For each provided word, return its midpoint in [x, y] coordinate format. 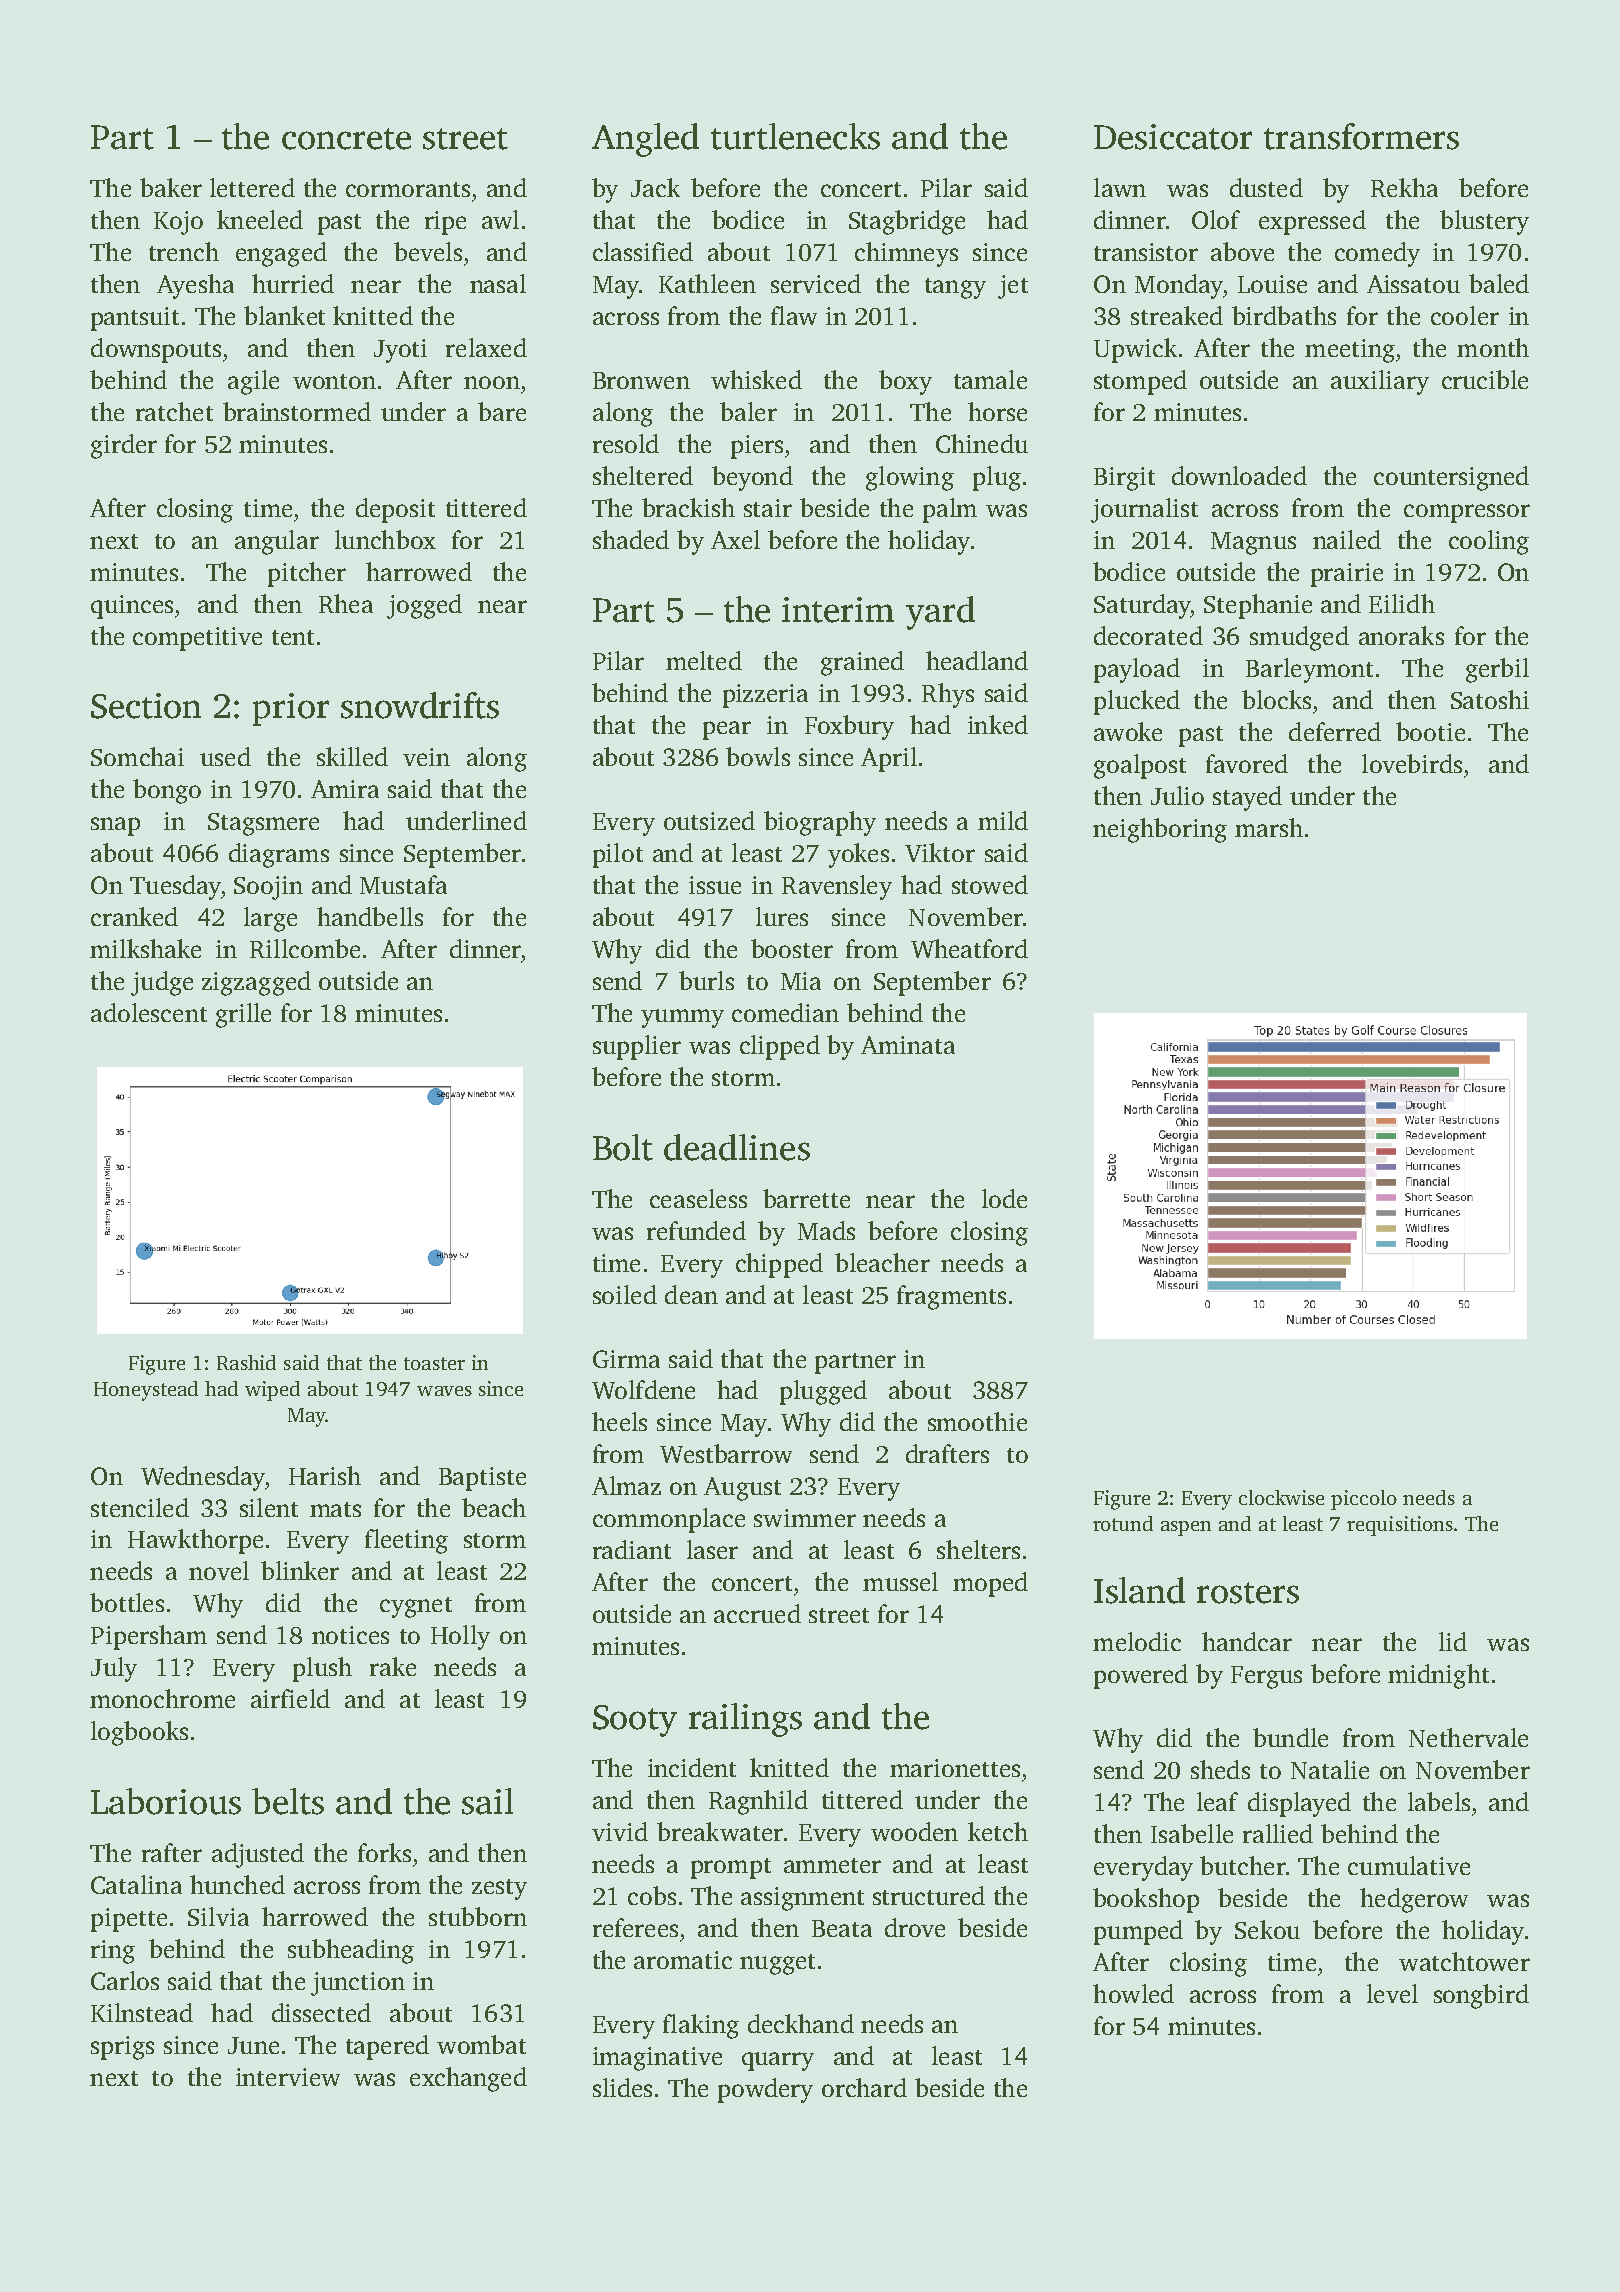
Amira [345, 789]
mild [1003, 820]
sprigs [122, 2048]
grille [243, 1015]
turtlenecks [795, 136]
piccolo [1364, 1500]
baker [171, 187]
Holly [460, 1637]
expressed [1312, 222]
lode [1004, 1198]
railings [745, 1720]
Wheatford [969, 948]
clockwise [1281, 1497]
